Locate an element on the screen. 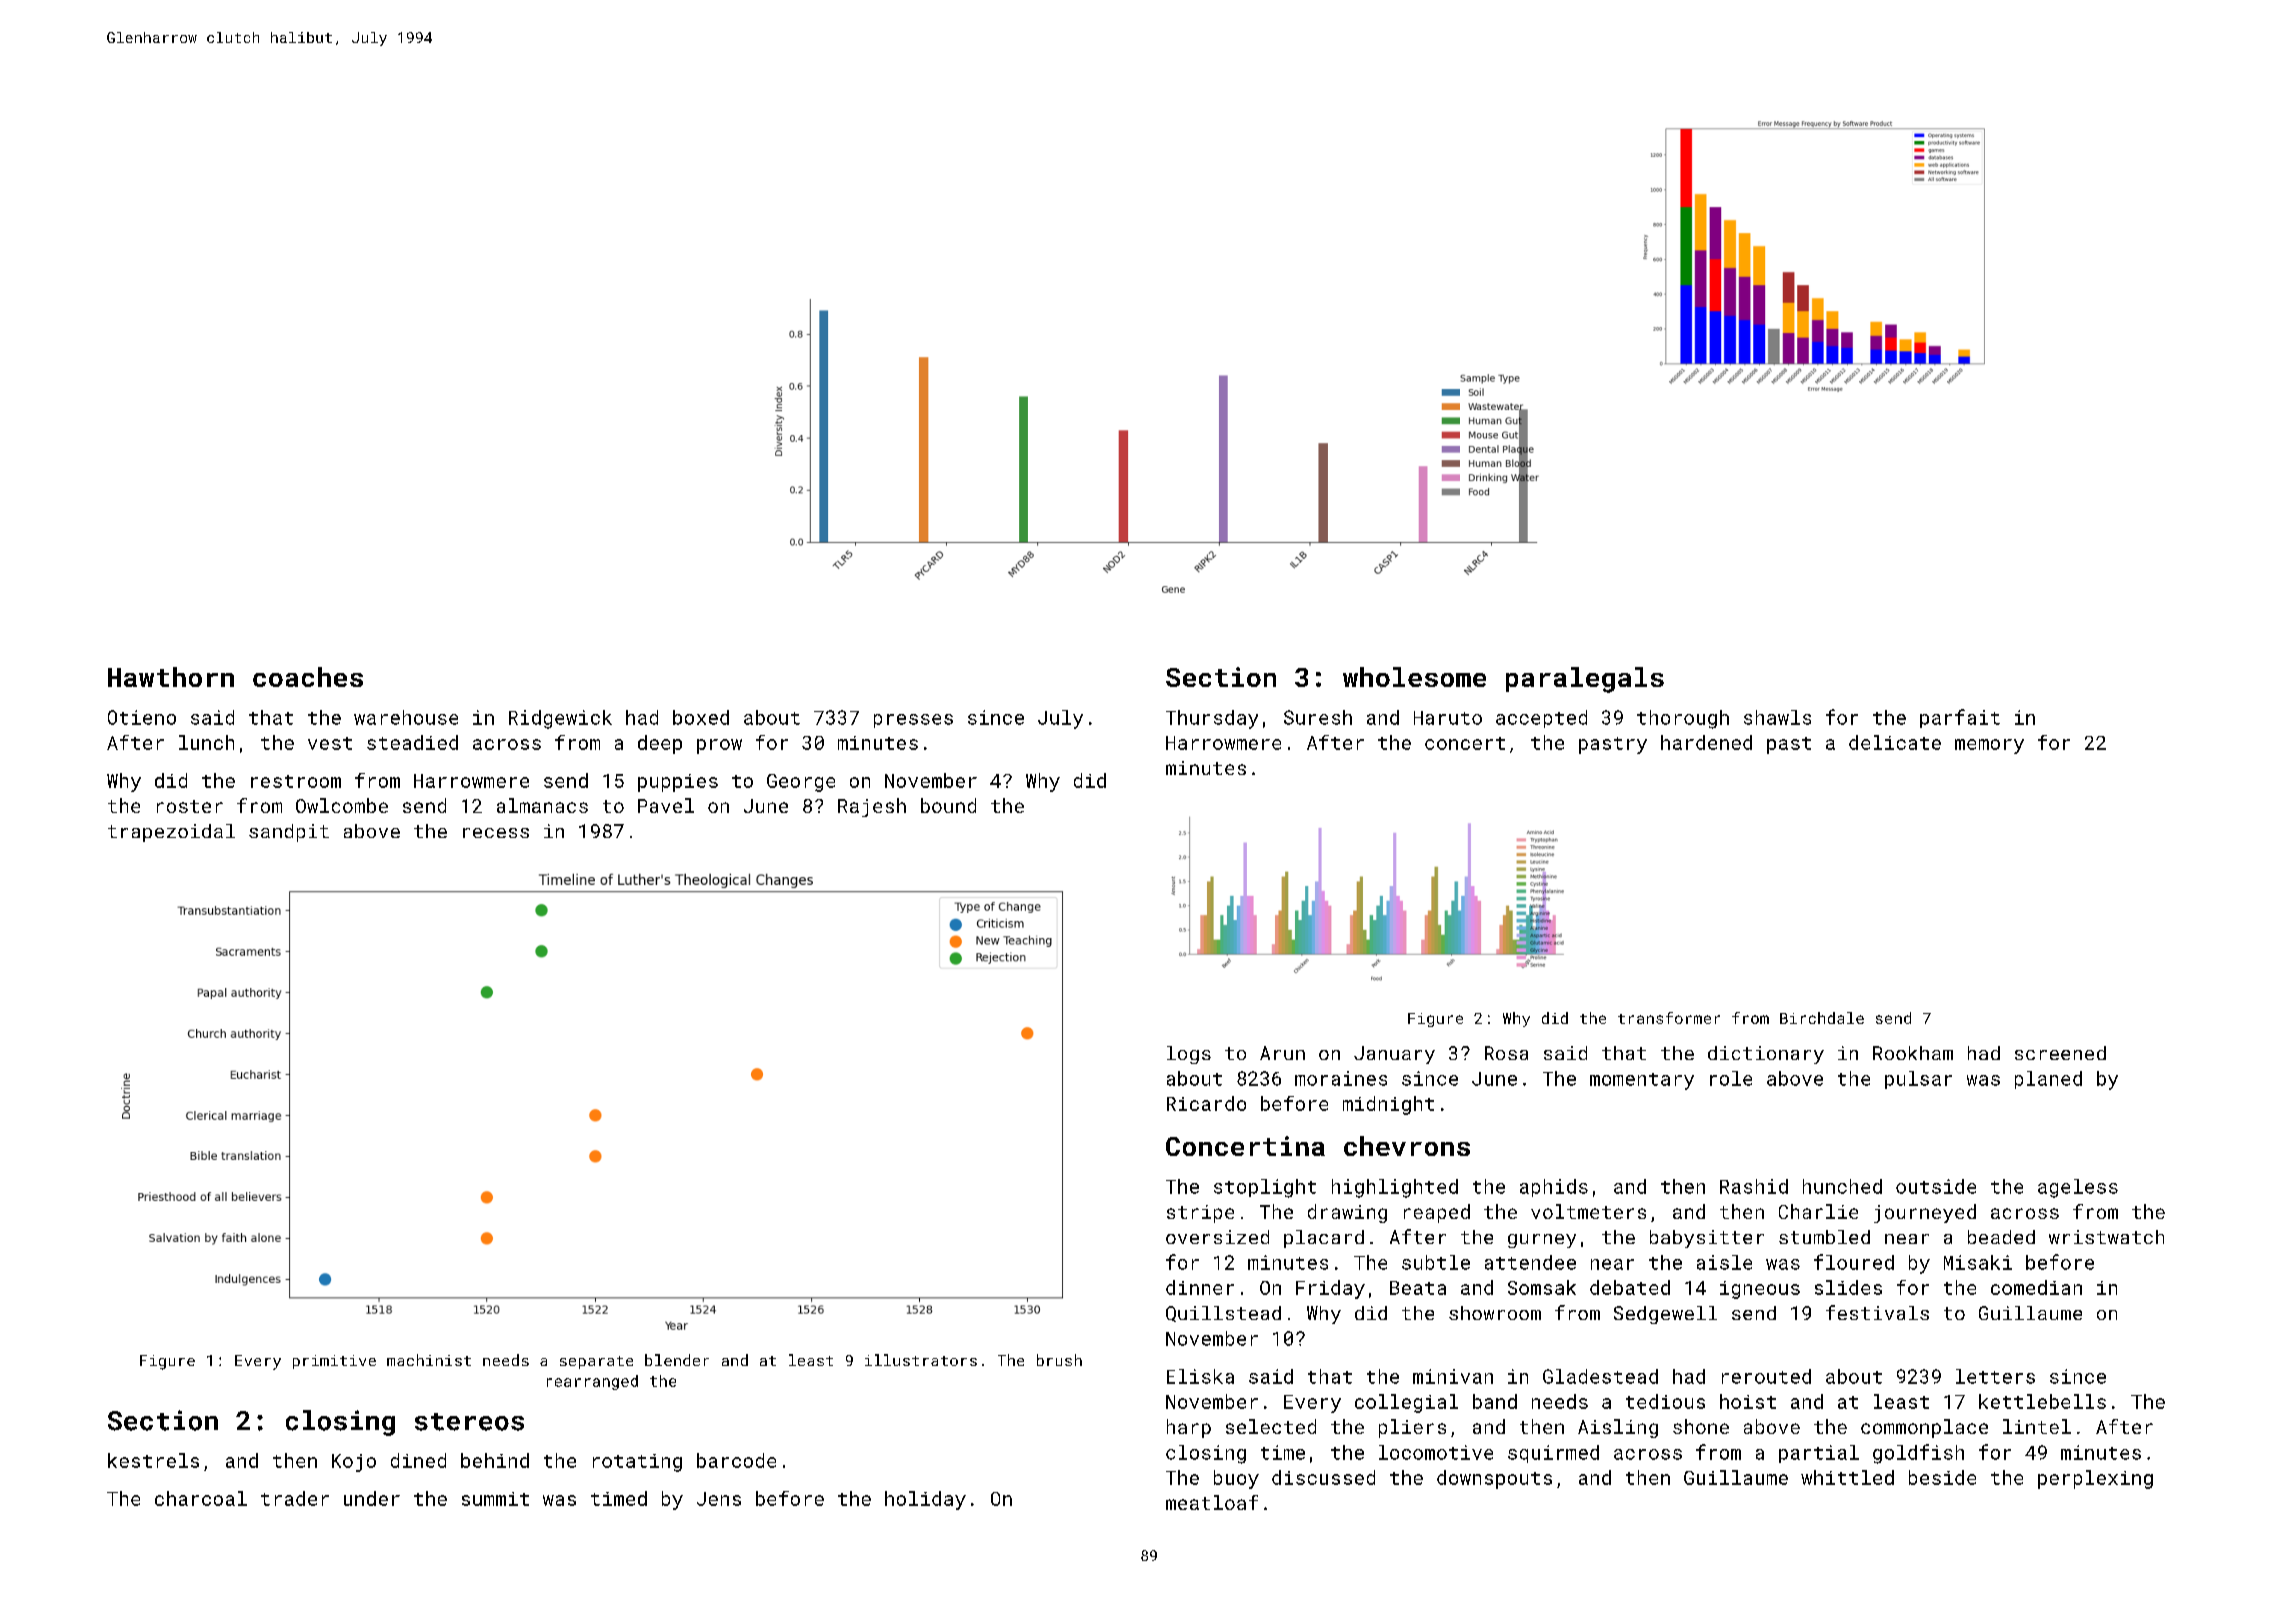 This screenshot has height=1612, width=2280. screened is located at coordinates (2060, 1053).
